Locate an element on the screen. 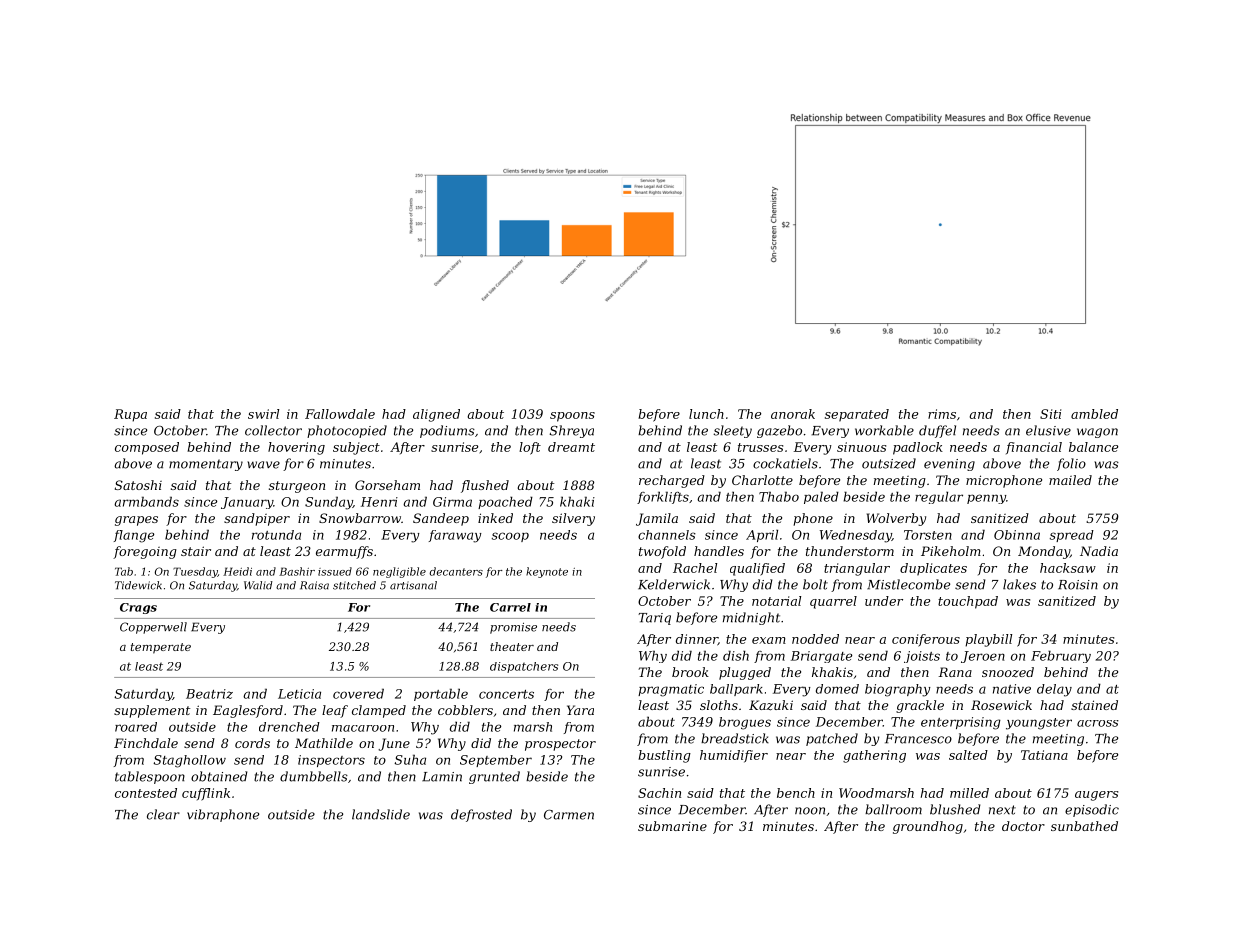 Image resolution: width=1233 pixels, height=952 pixels. cockatiels is located at coordinates (785, 463).
